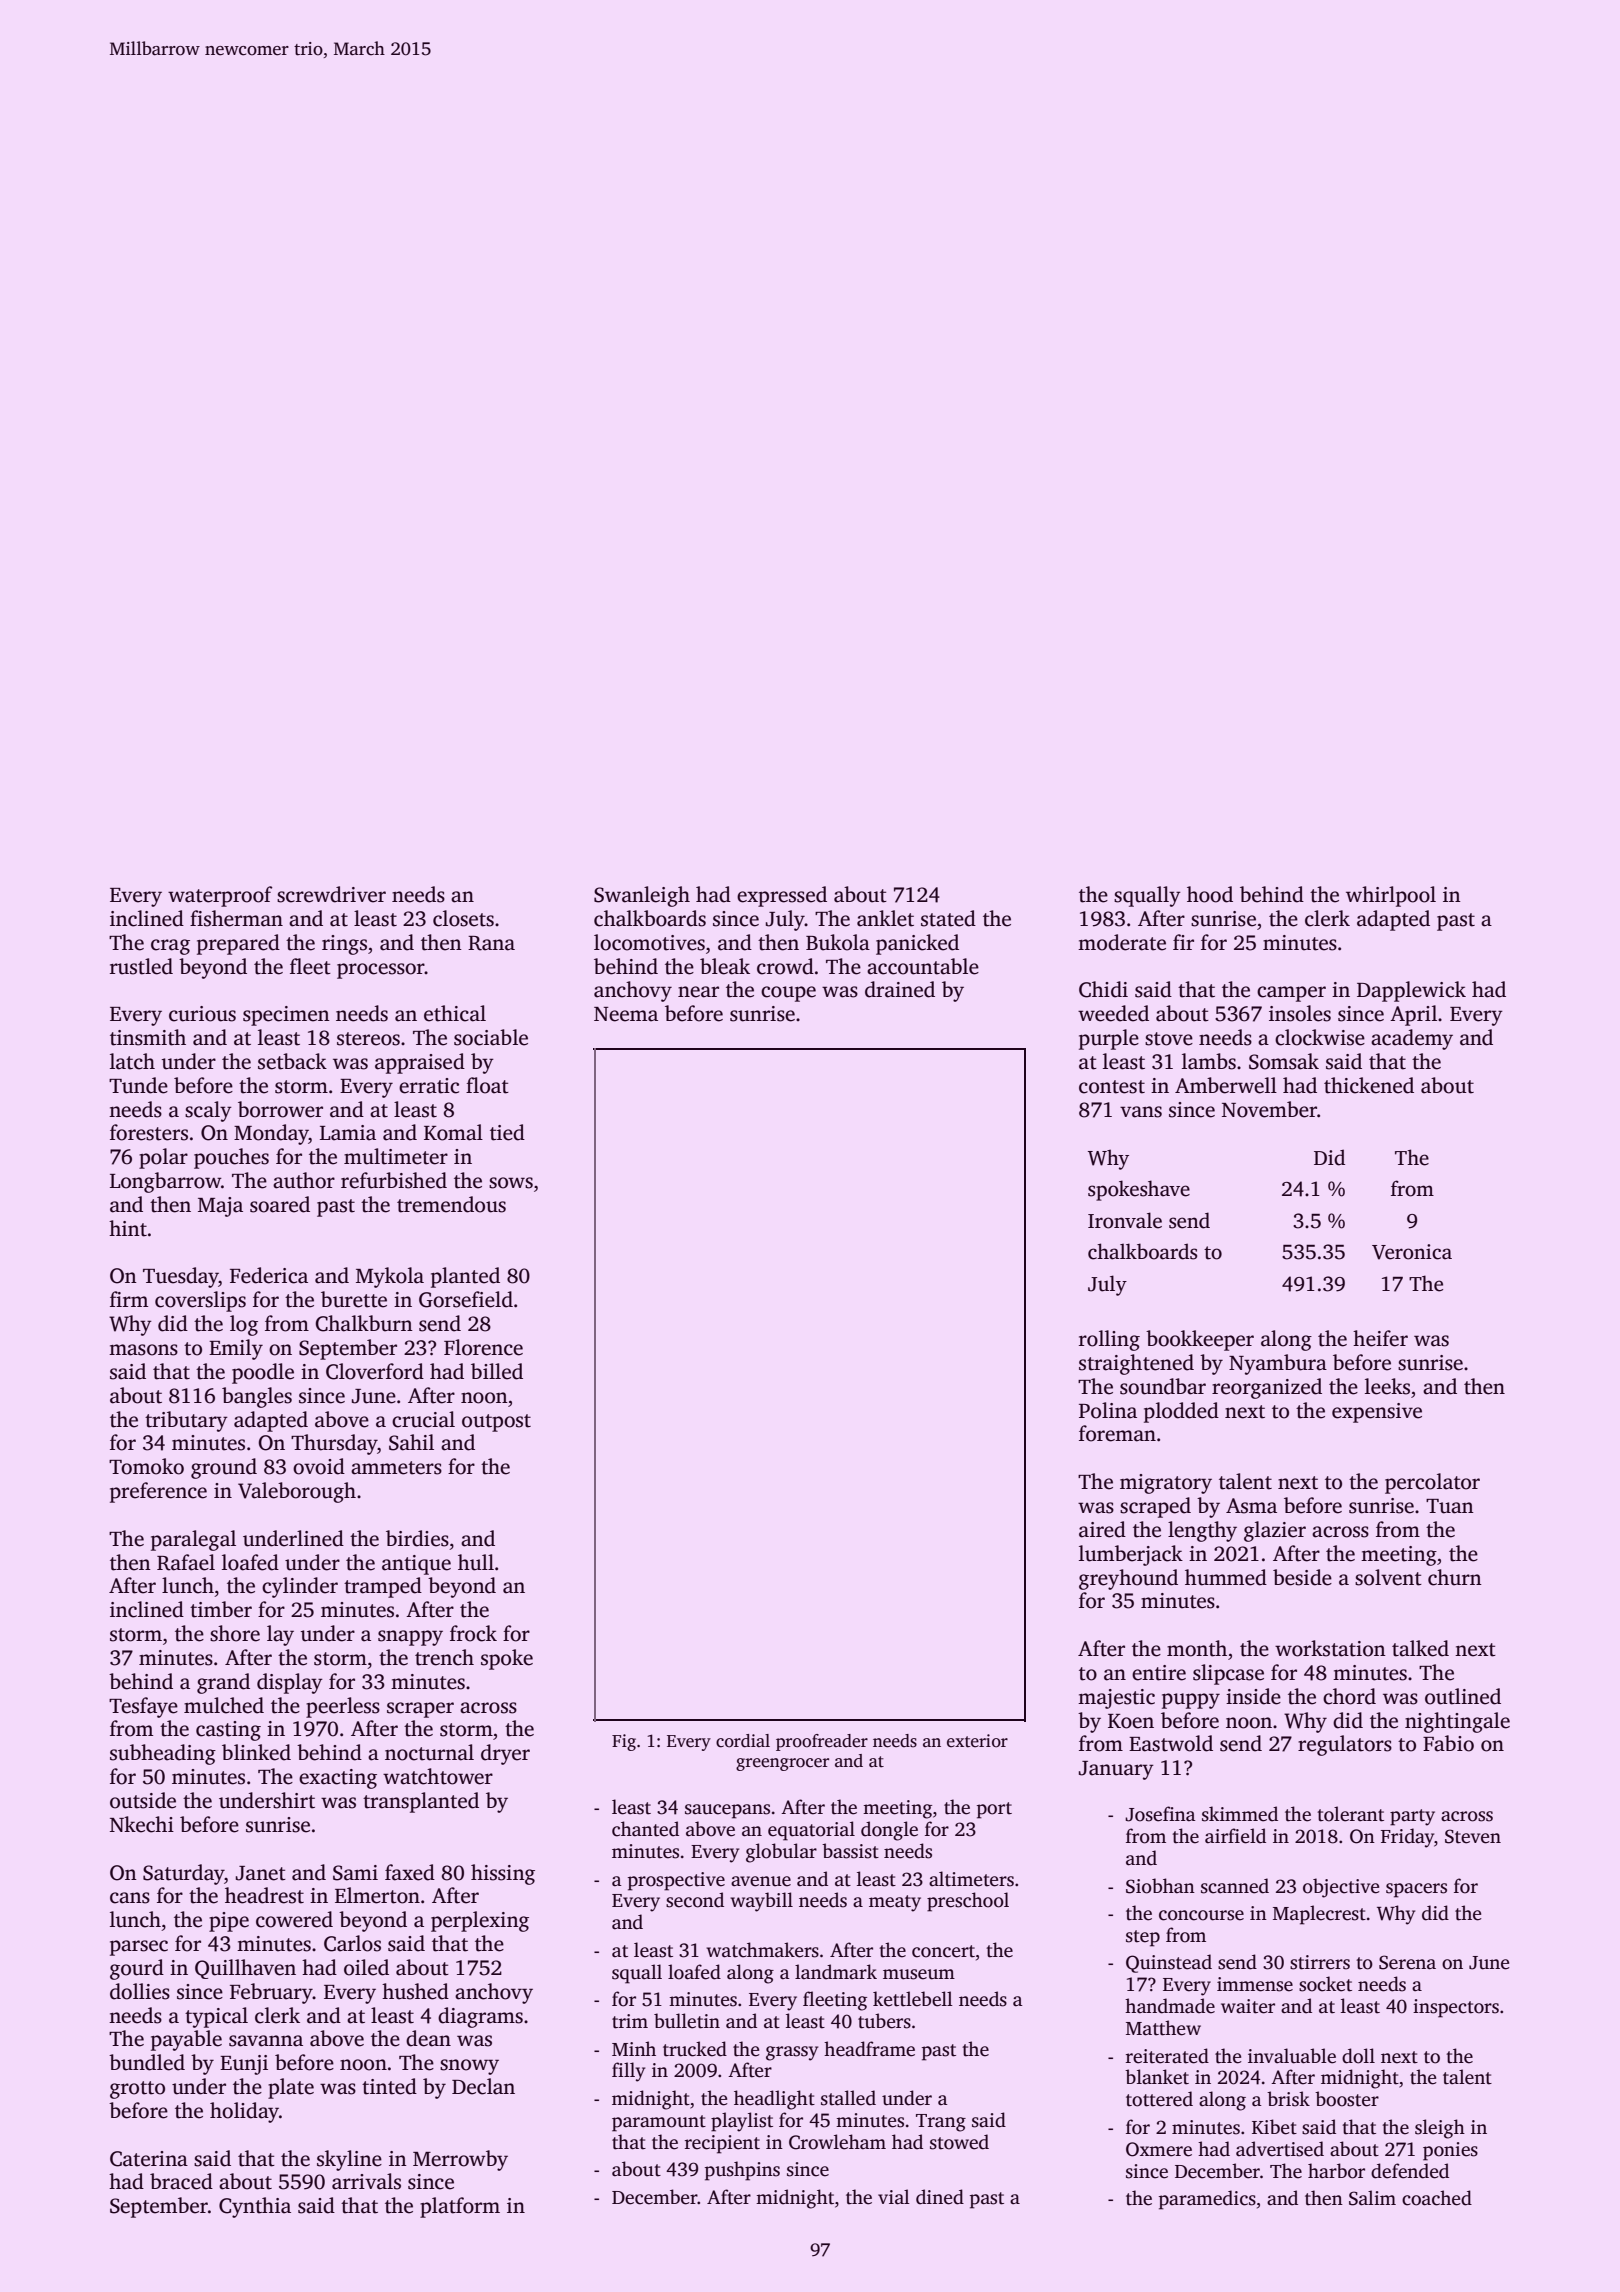  Describe the element at coordinates (149, 2159) in the page. I see `Caterina` at that location.
